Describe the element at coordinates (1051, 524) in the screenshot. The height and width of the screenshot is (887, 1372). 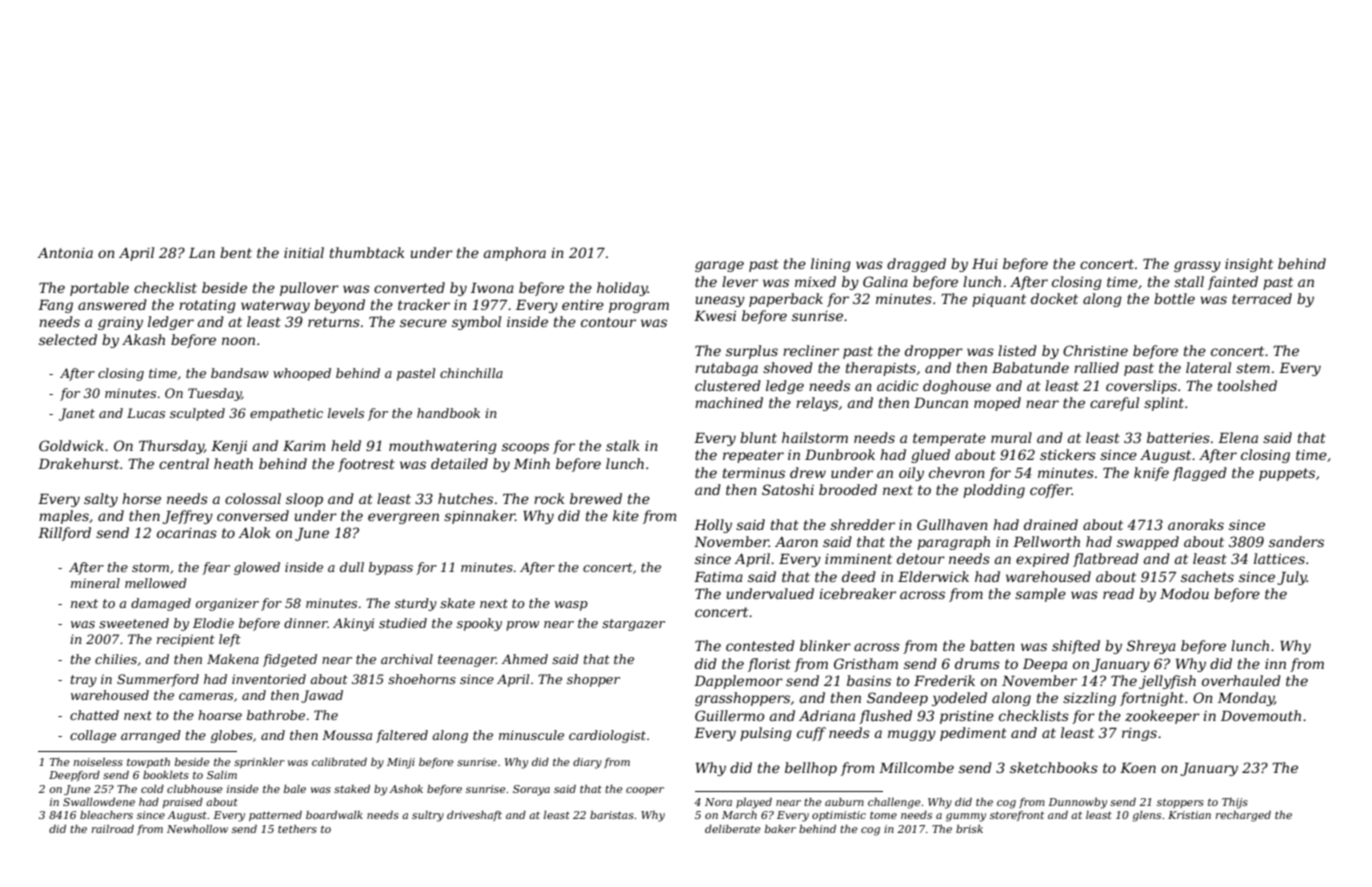
I see `drained` at that location.
